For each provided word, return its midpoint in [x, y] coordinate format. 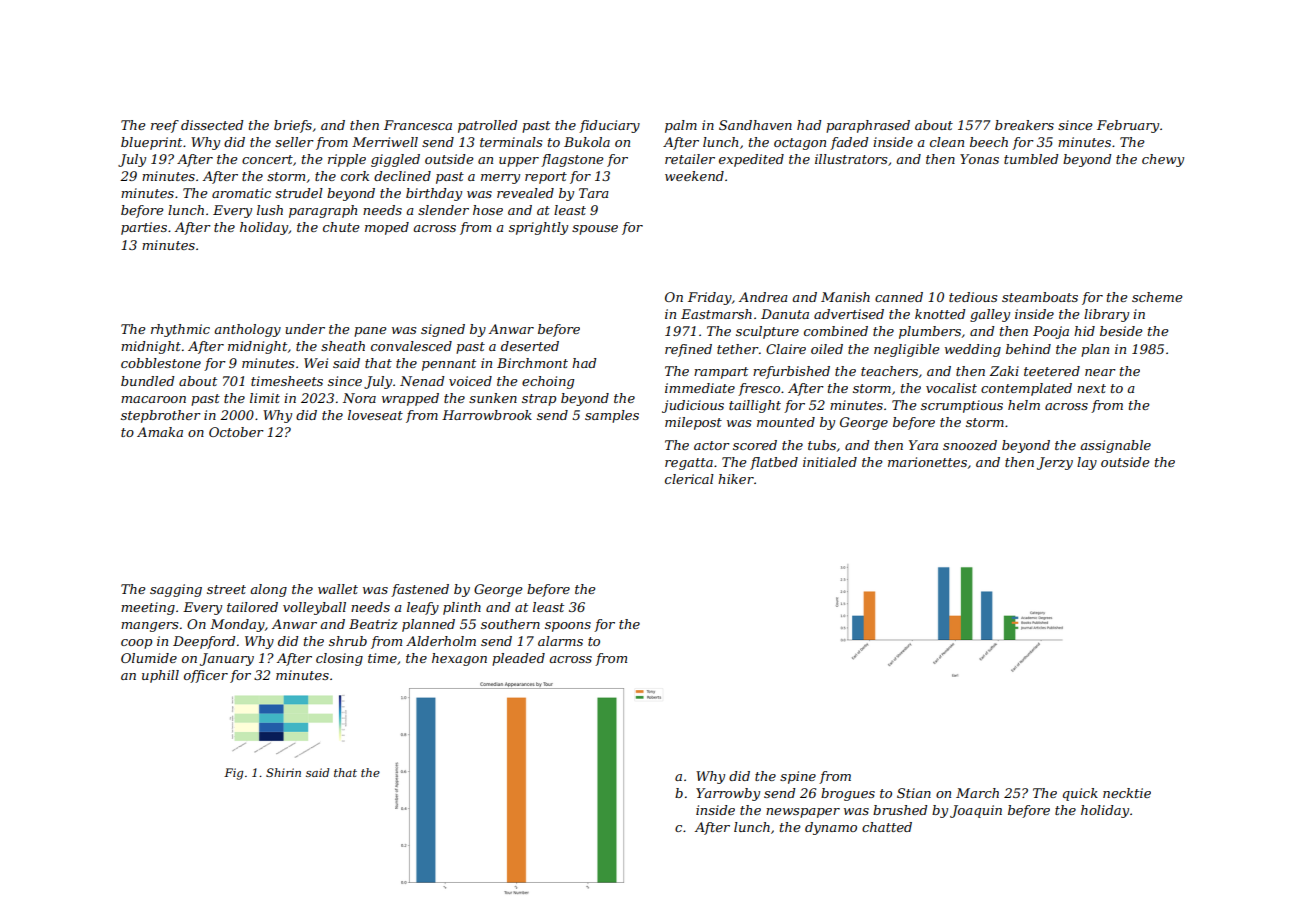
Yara [923, 445]
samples [612, 416]
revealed [525, 193]
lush [270, 210]
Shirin [283, 772]
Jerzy [1055, 463]
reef [165, 126]
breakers [1024, 125]
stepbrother [161, 416]
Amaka [160, 432]
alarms [560, 641]
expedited [751, 160]
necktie [1127, 793]
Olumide [149, 658]
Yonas [979, 159]
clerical [689, 479]
